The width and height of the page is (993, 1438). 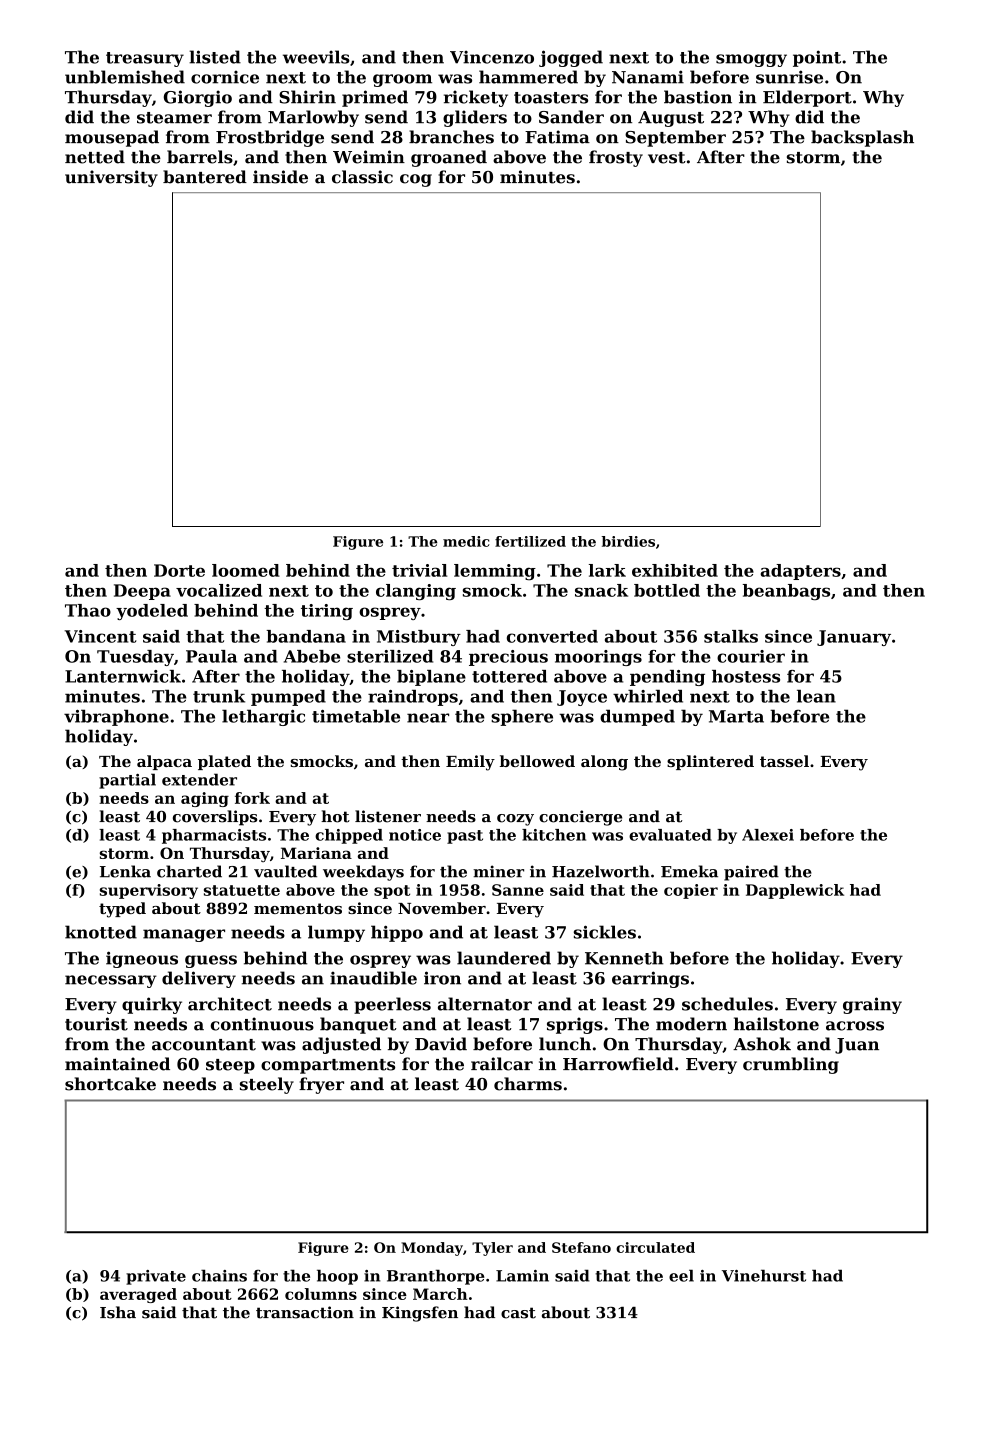 I want to click on shortcake, so click(x=110, y=1084).
